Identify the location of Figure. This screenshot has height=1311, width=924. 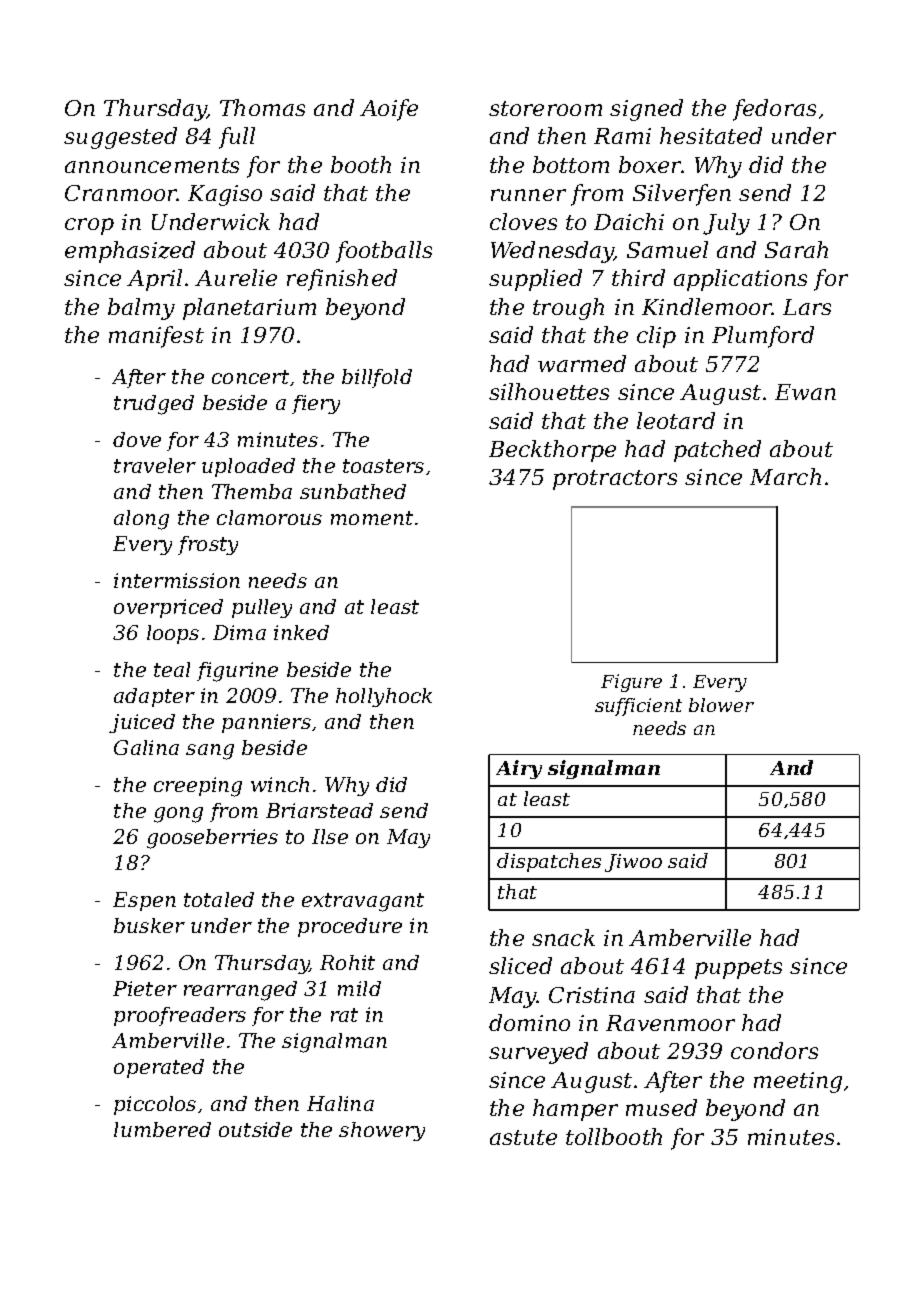
(631, 683).
